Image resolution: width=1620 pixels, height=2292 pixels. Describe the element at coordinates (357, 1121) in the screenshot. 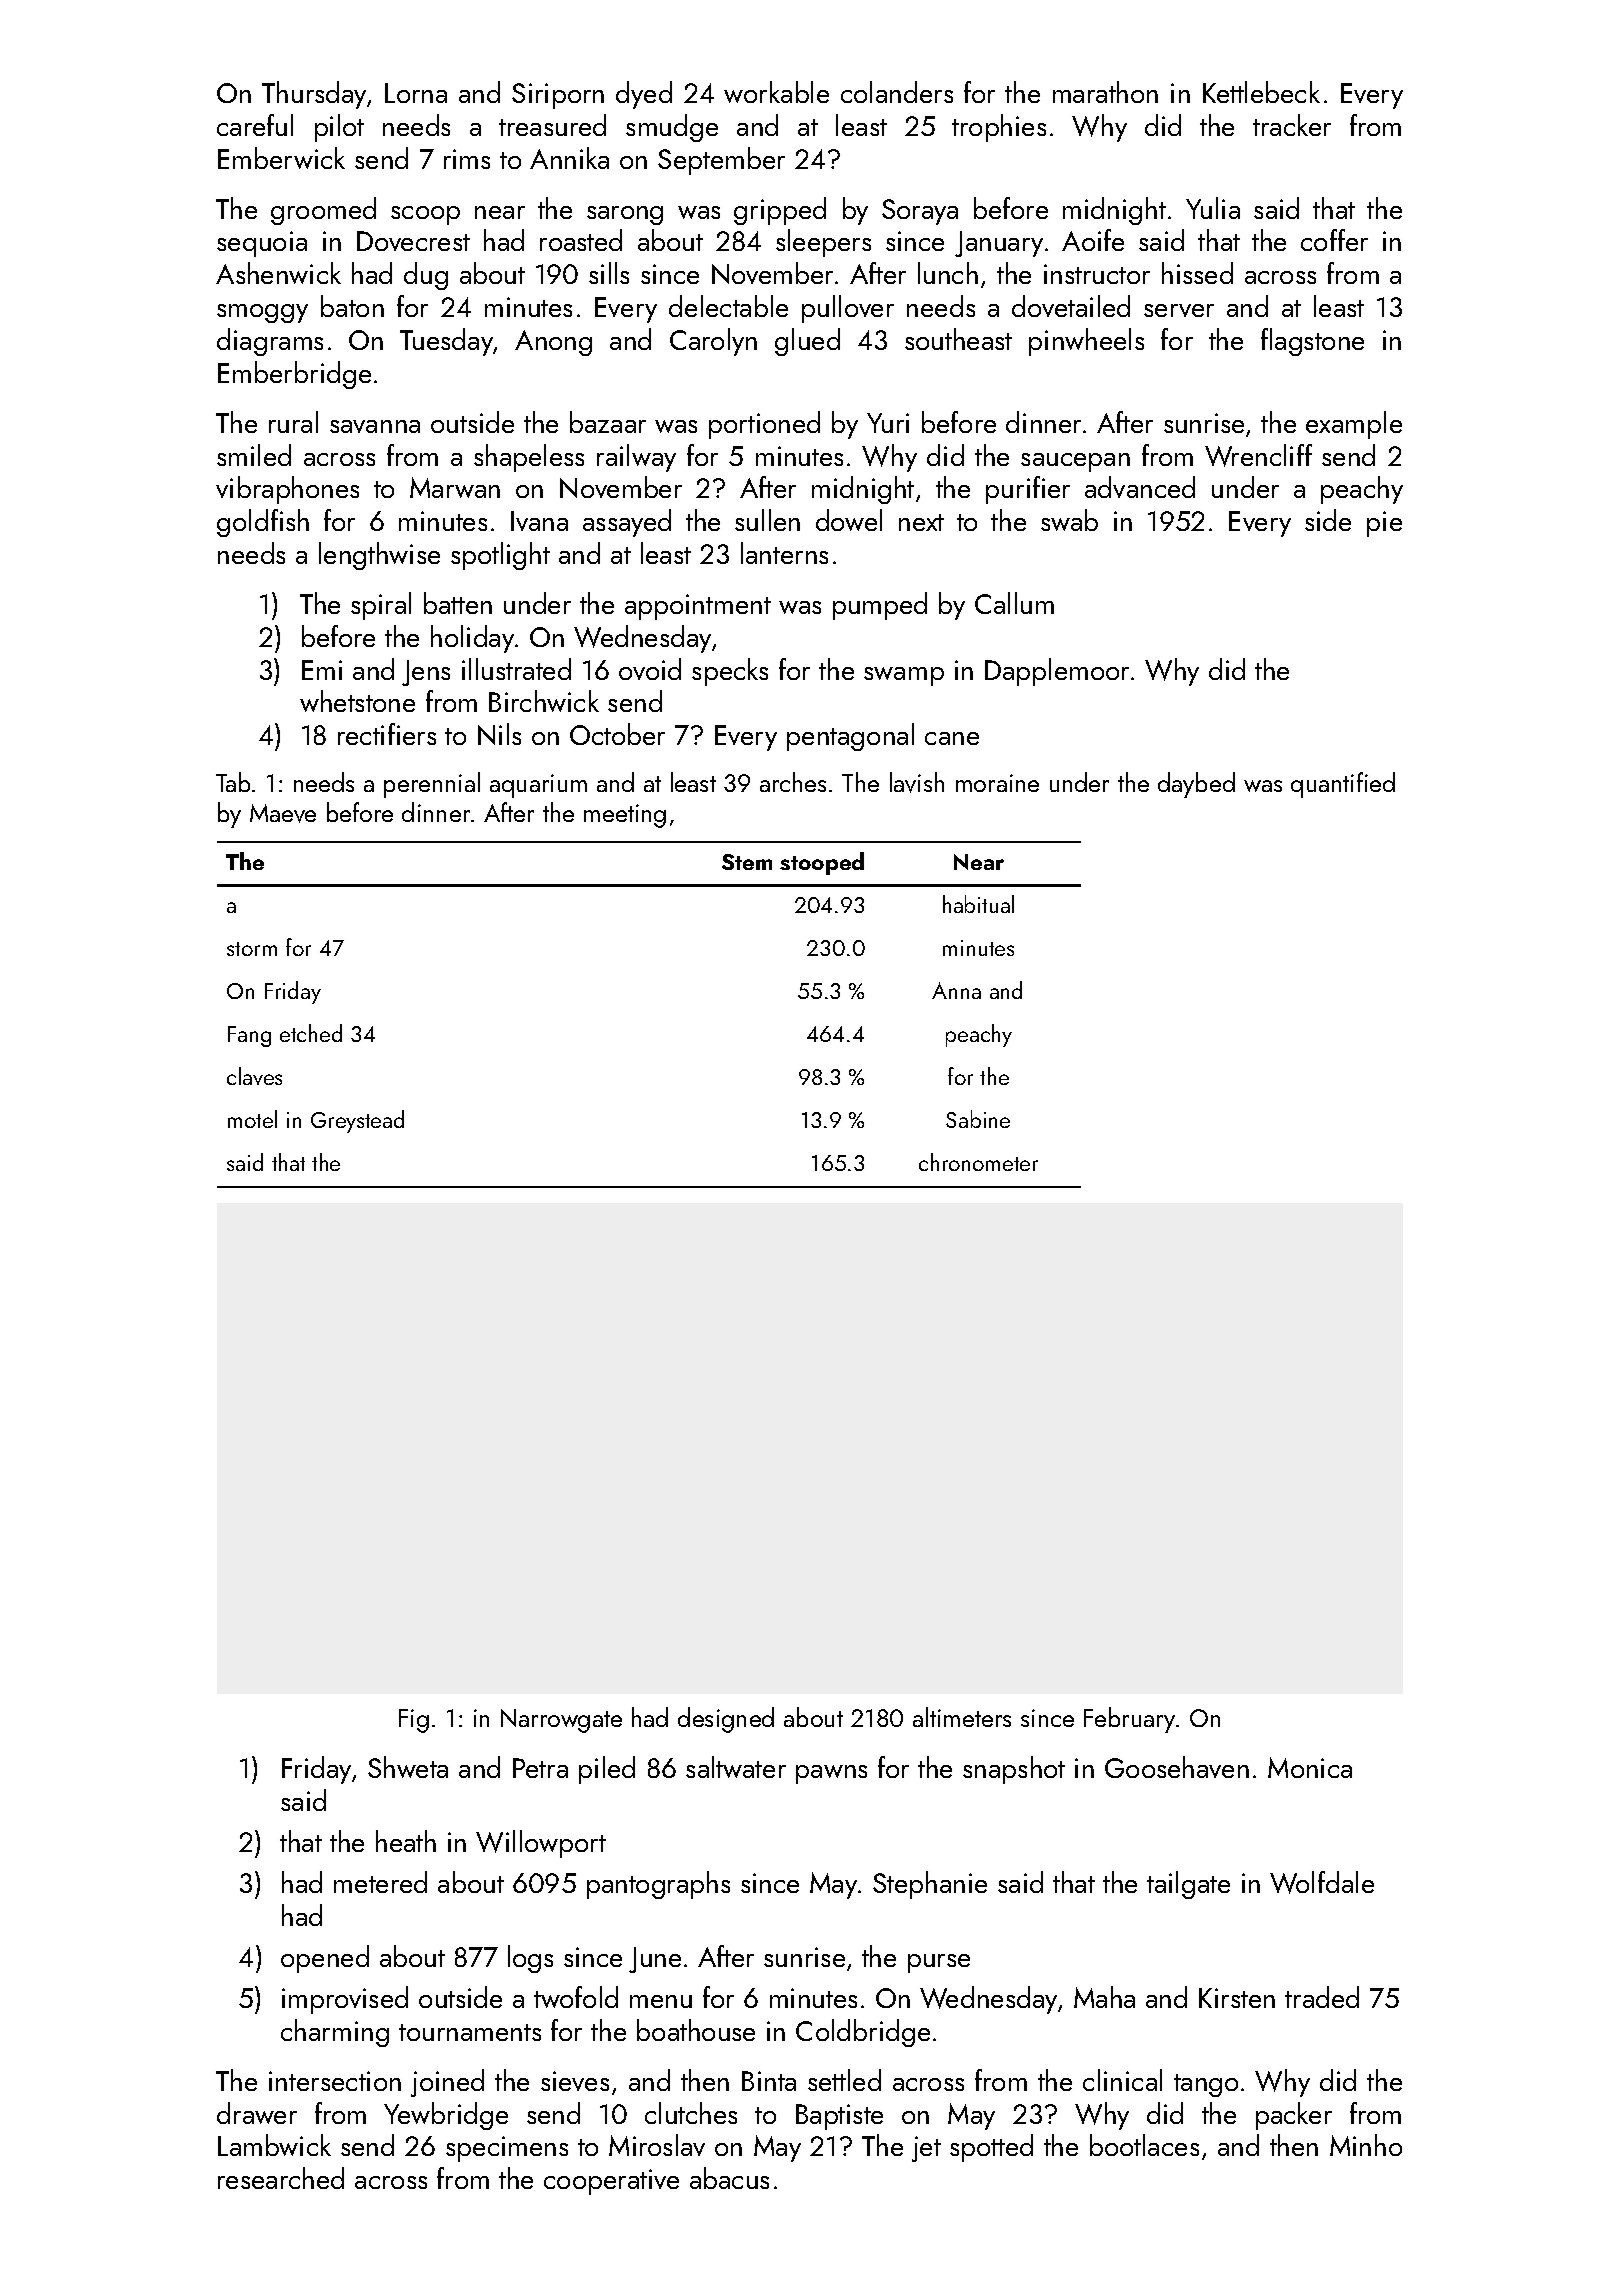

I see `Greystead` at that location.
